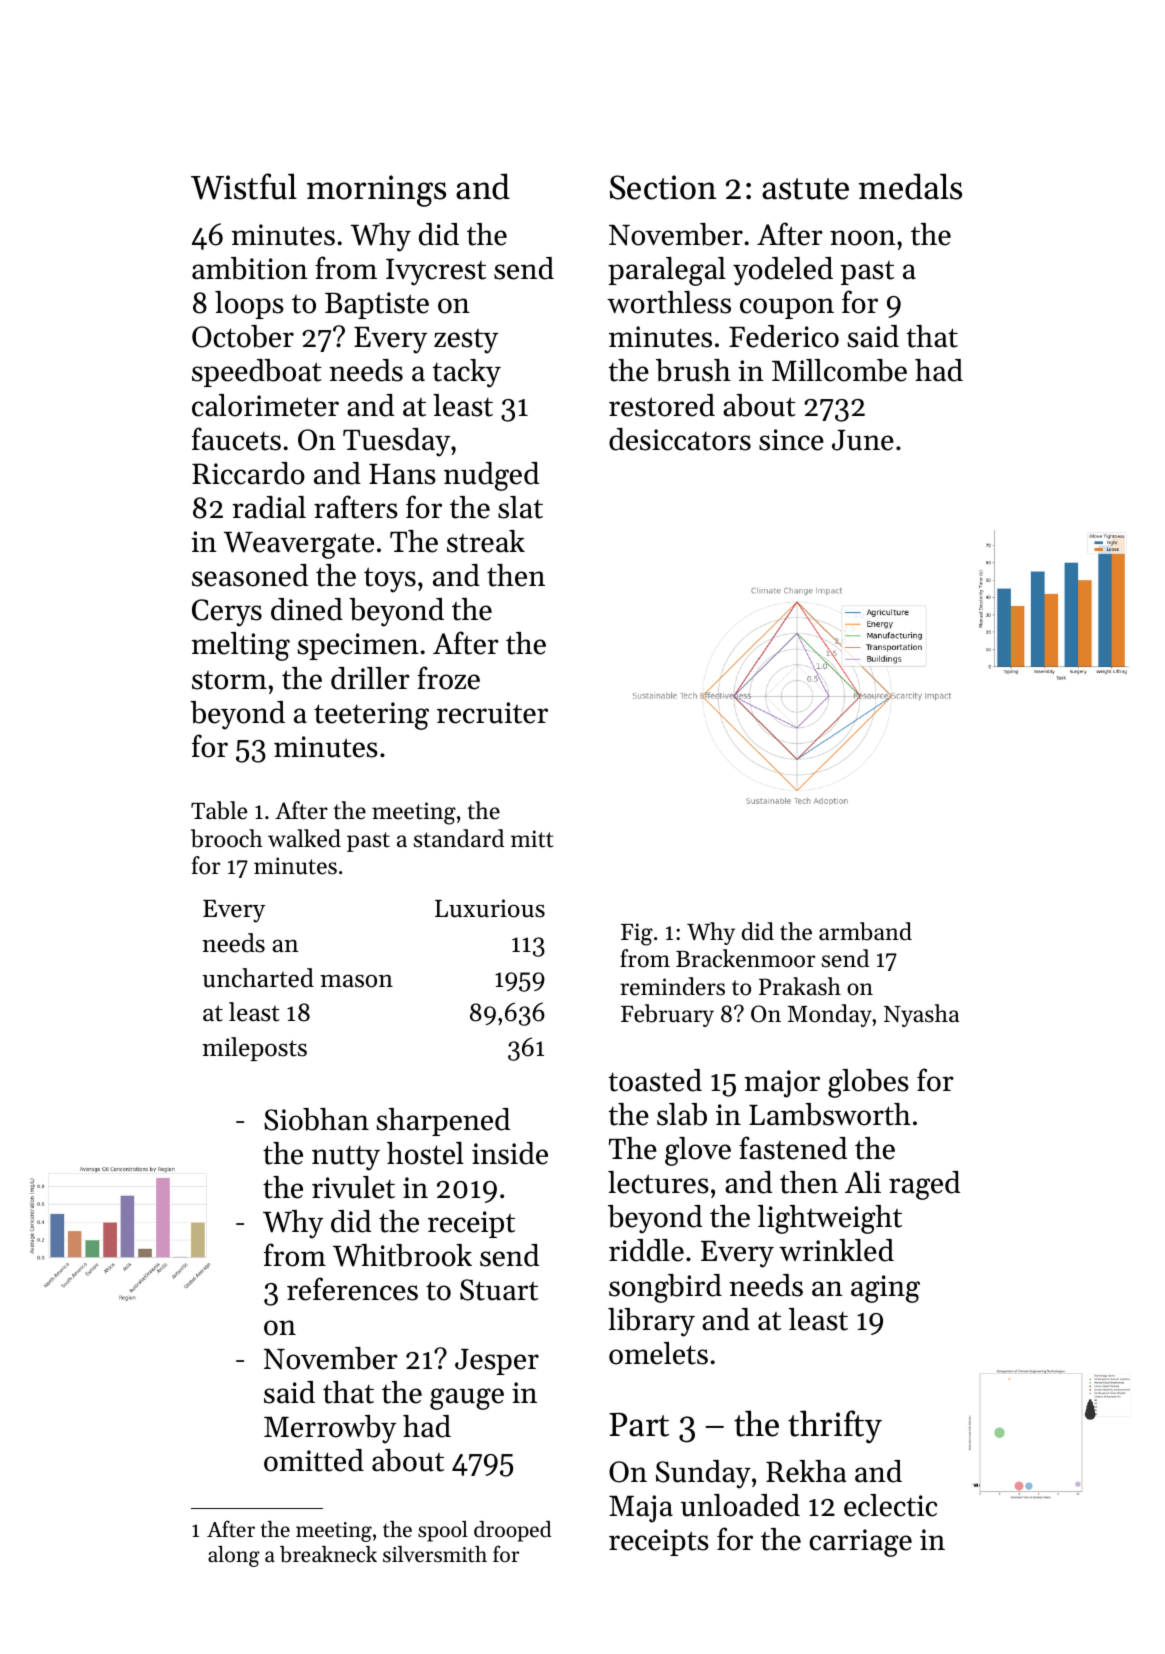  Describe the element at coordinates (861, 1543) in the page. I see `carriage` at that location.
